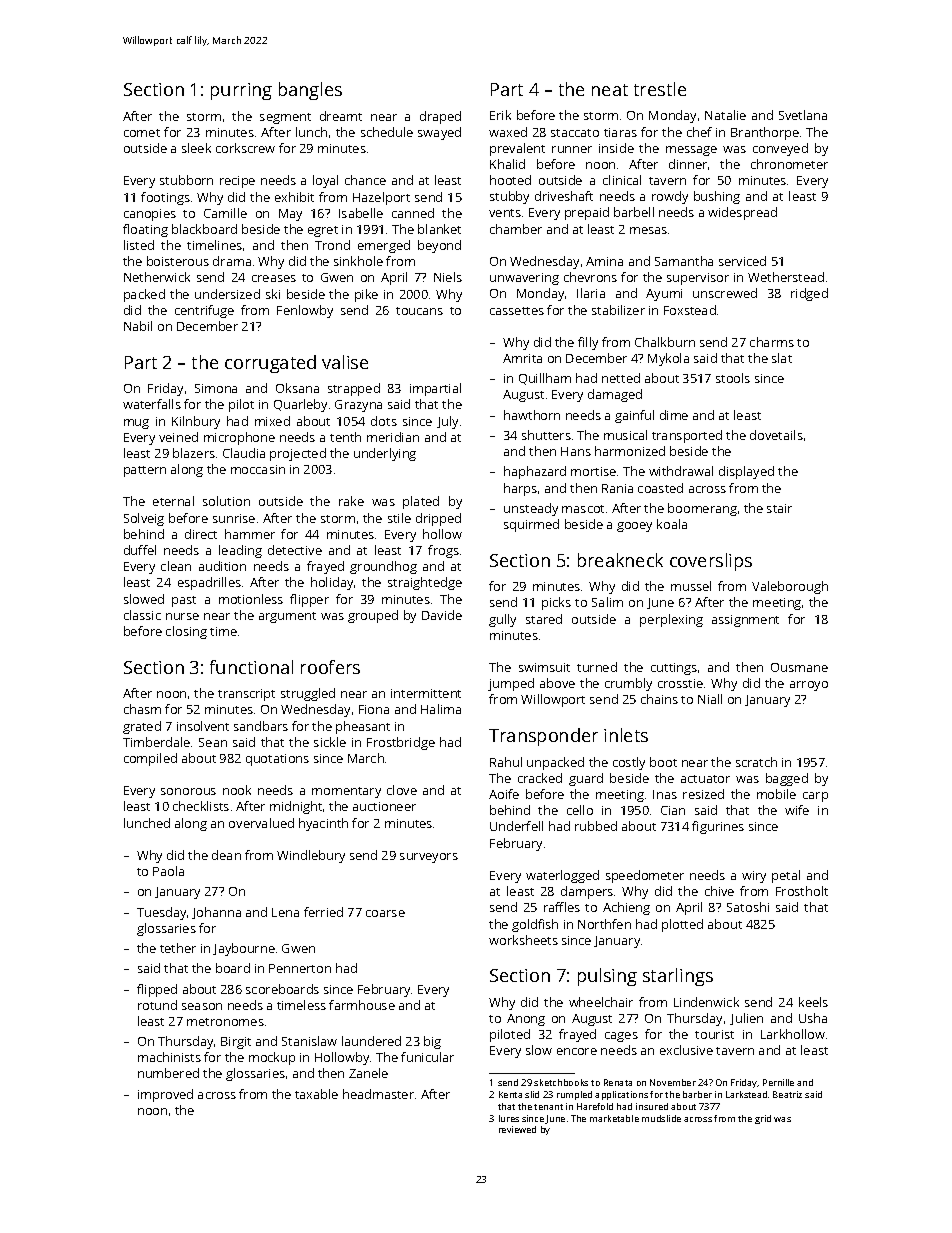  I want to click on toucans, so click(419, 311).
